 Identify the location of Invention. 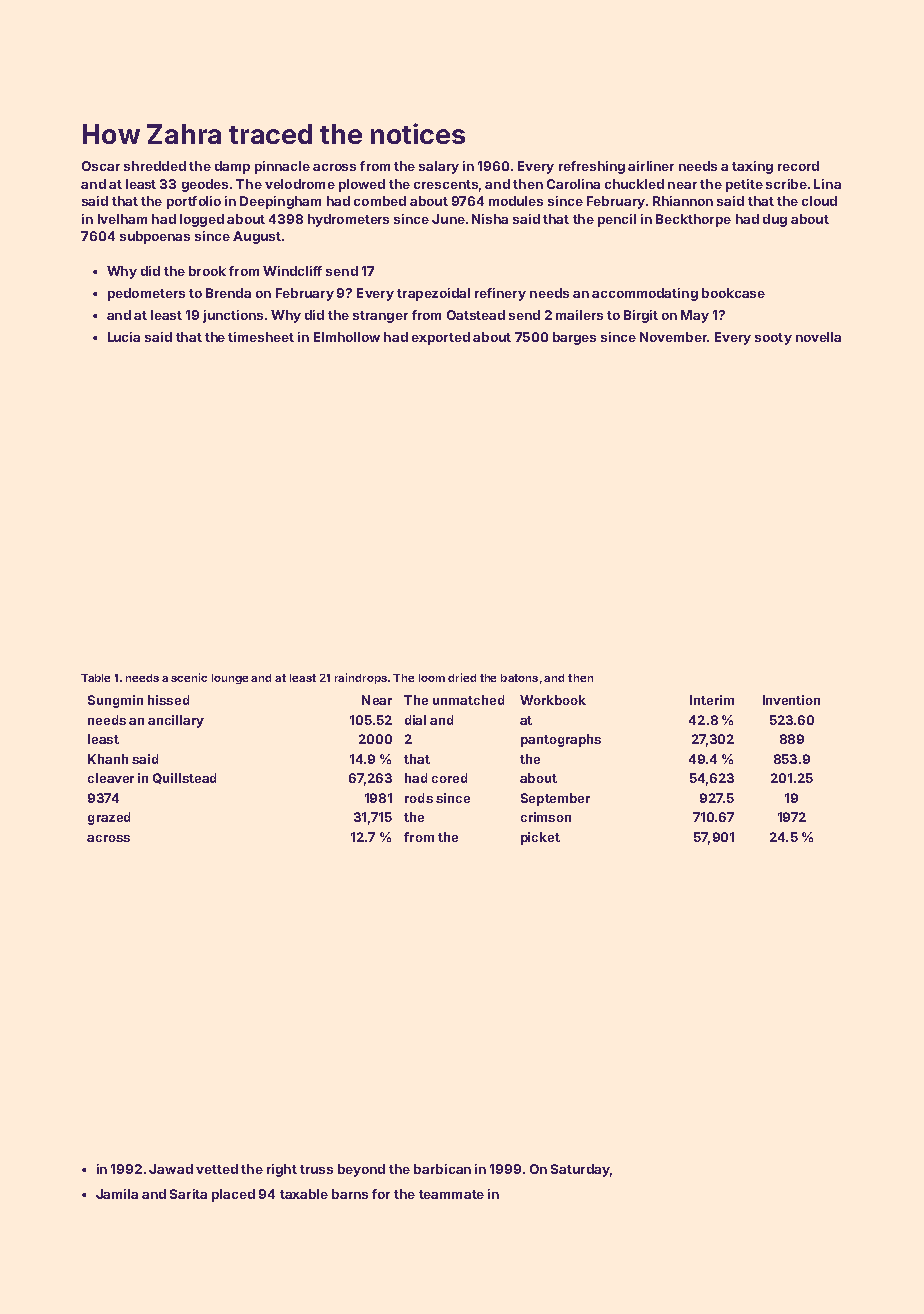
(791, 700).
